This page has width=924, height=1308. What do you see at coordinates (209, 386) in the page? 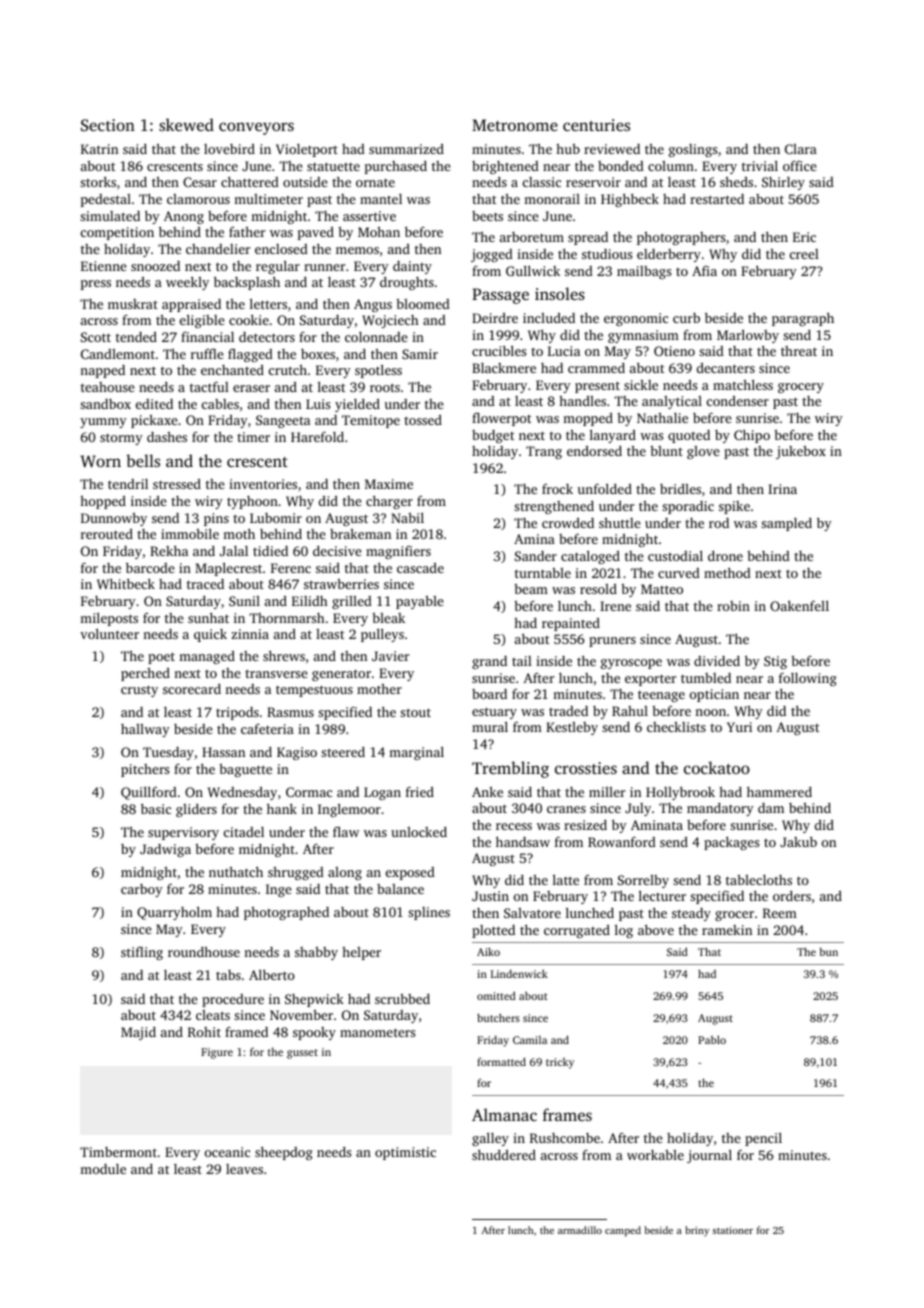
I see `tactful` at bounding box center [209, 386].
